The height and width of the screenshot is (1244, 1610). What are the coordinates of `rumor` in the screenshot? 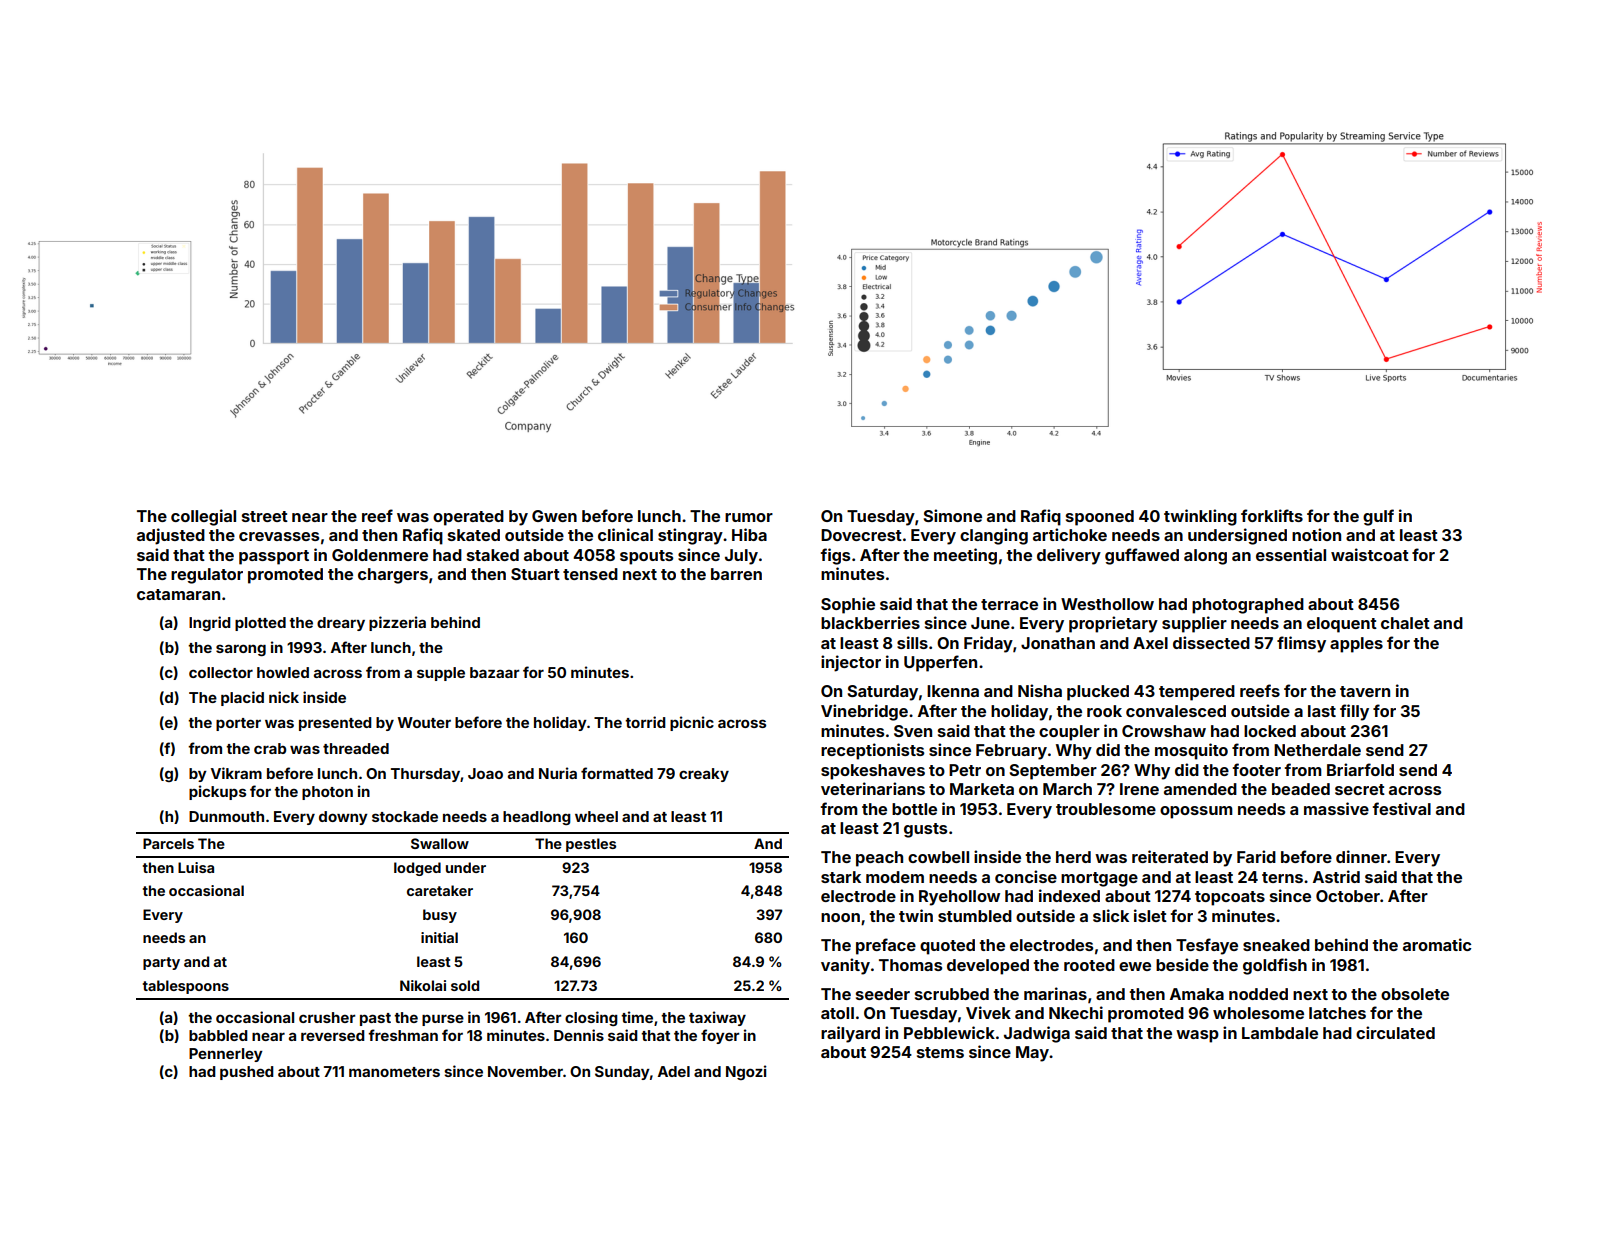 It's located at (749, 517).
